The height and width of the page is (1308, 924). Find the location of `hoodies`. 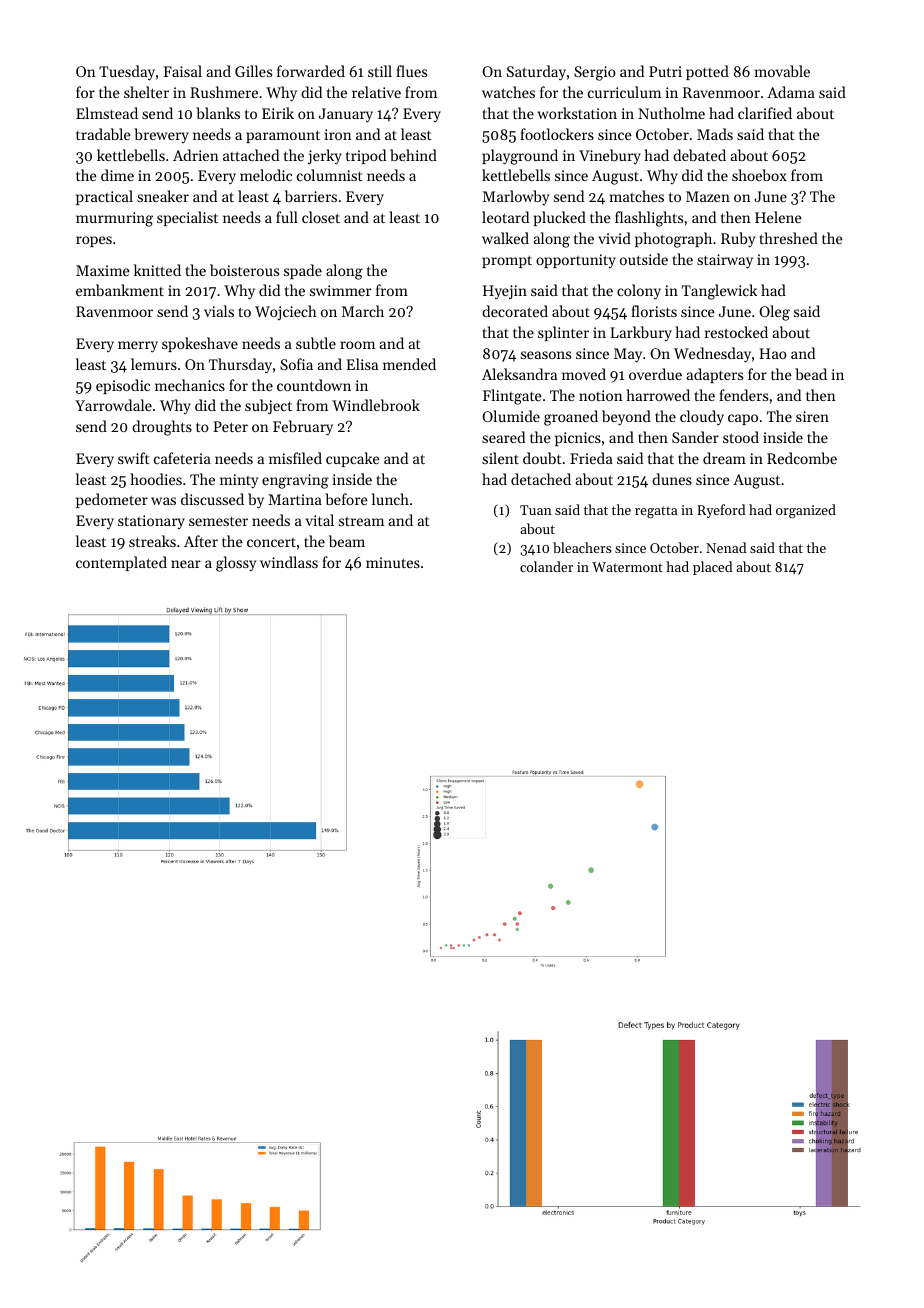

hoodies is located at coordinates (156, 479).
